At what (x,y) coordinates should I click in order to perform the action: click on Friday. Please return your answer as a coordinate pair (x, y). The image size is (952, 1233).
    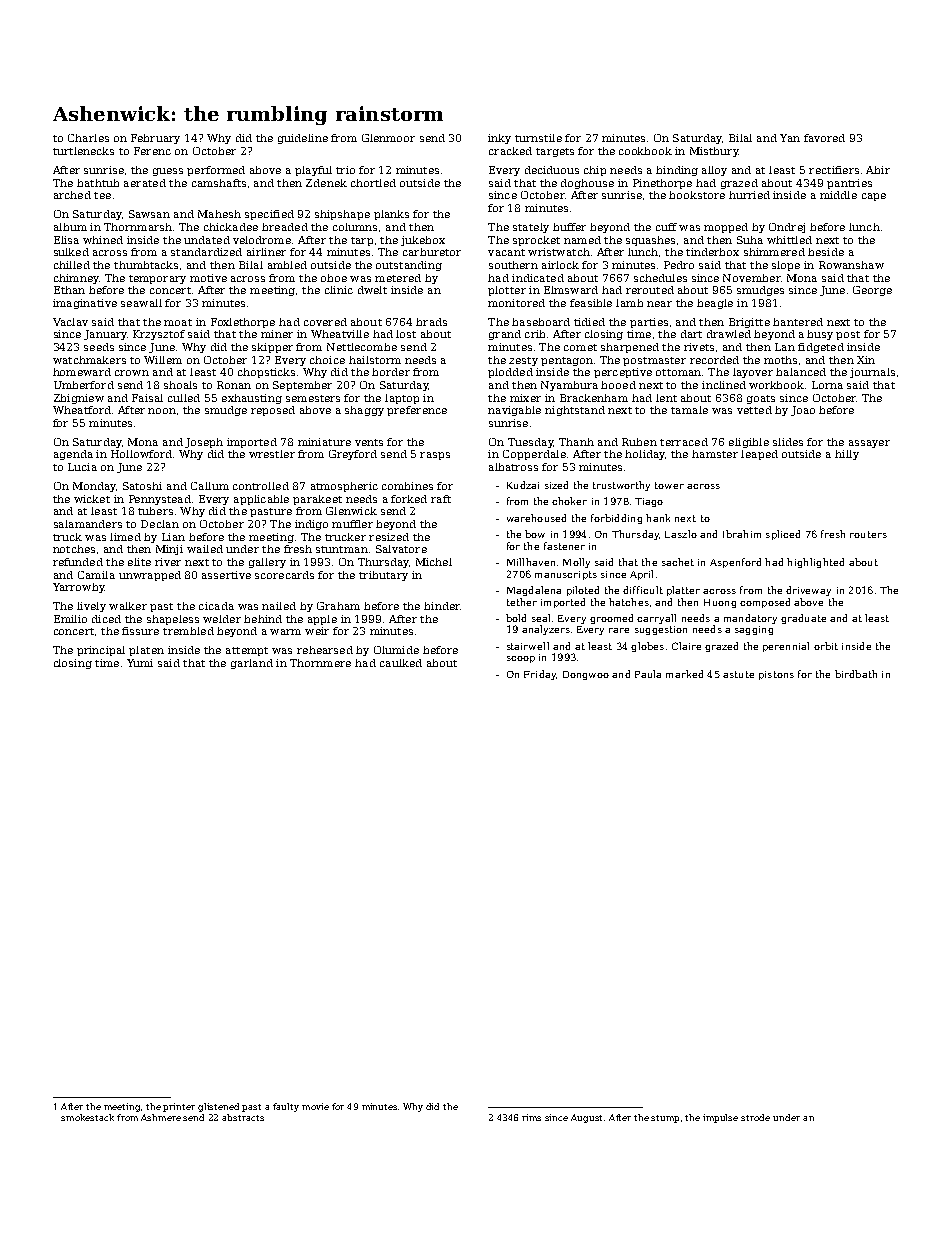
    Looking at the image, I should click on (540, 675).
